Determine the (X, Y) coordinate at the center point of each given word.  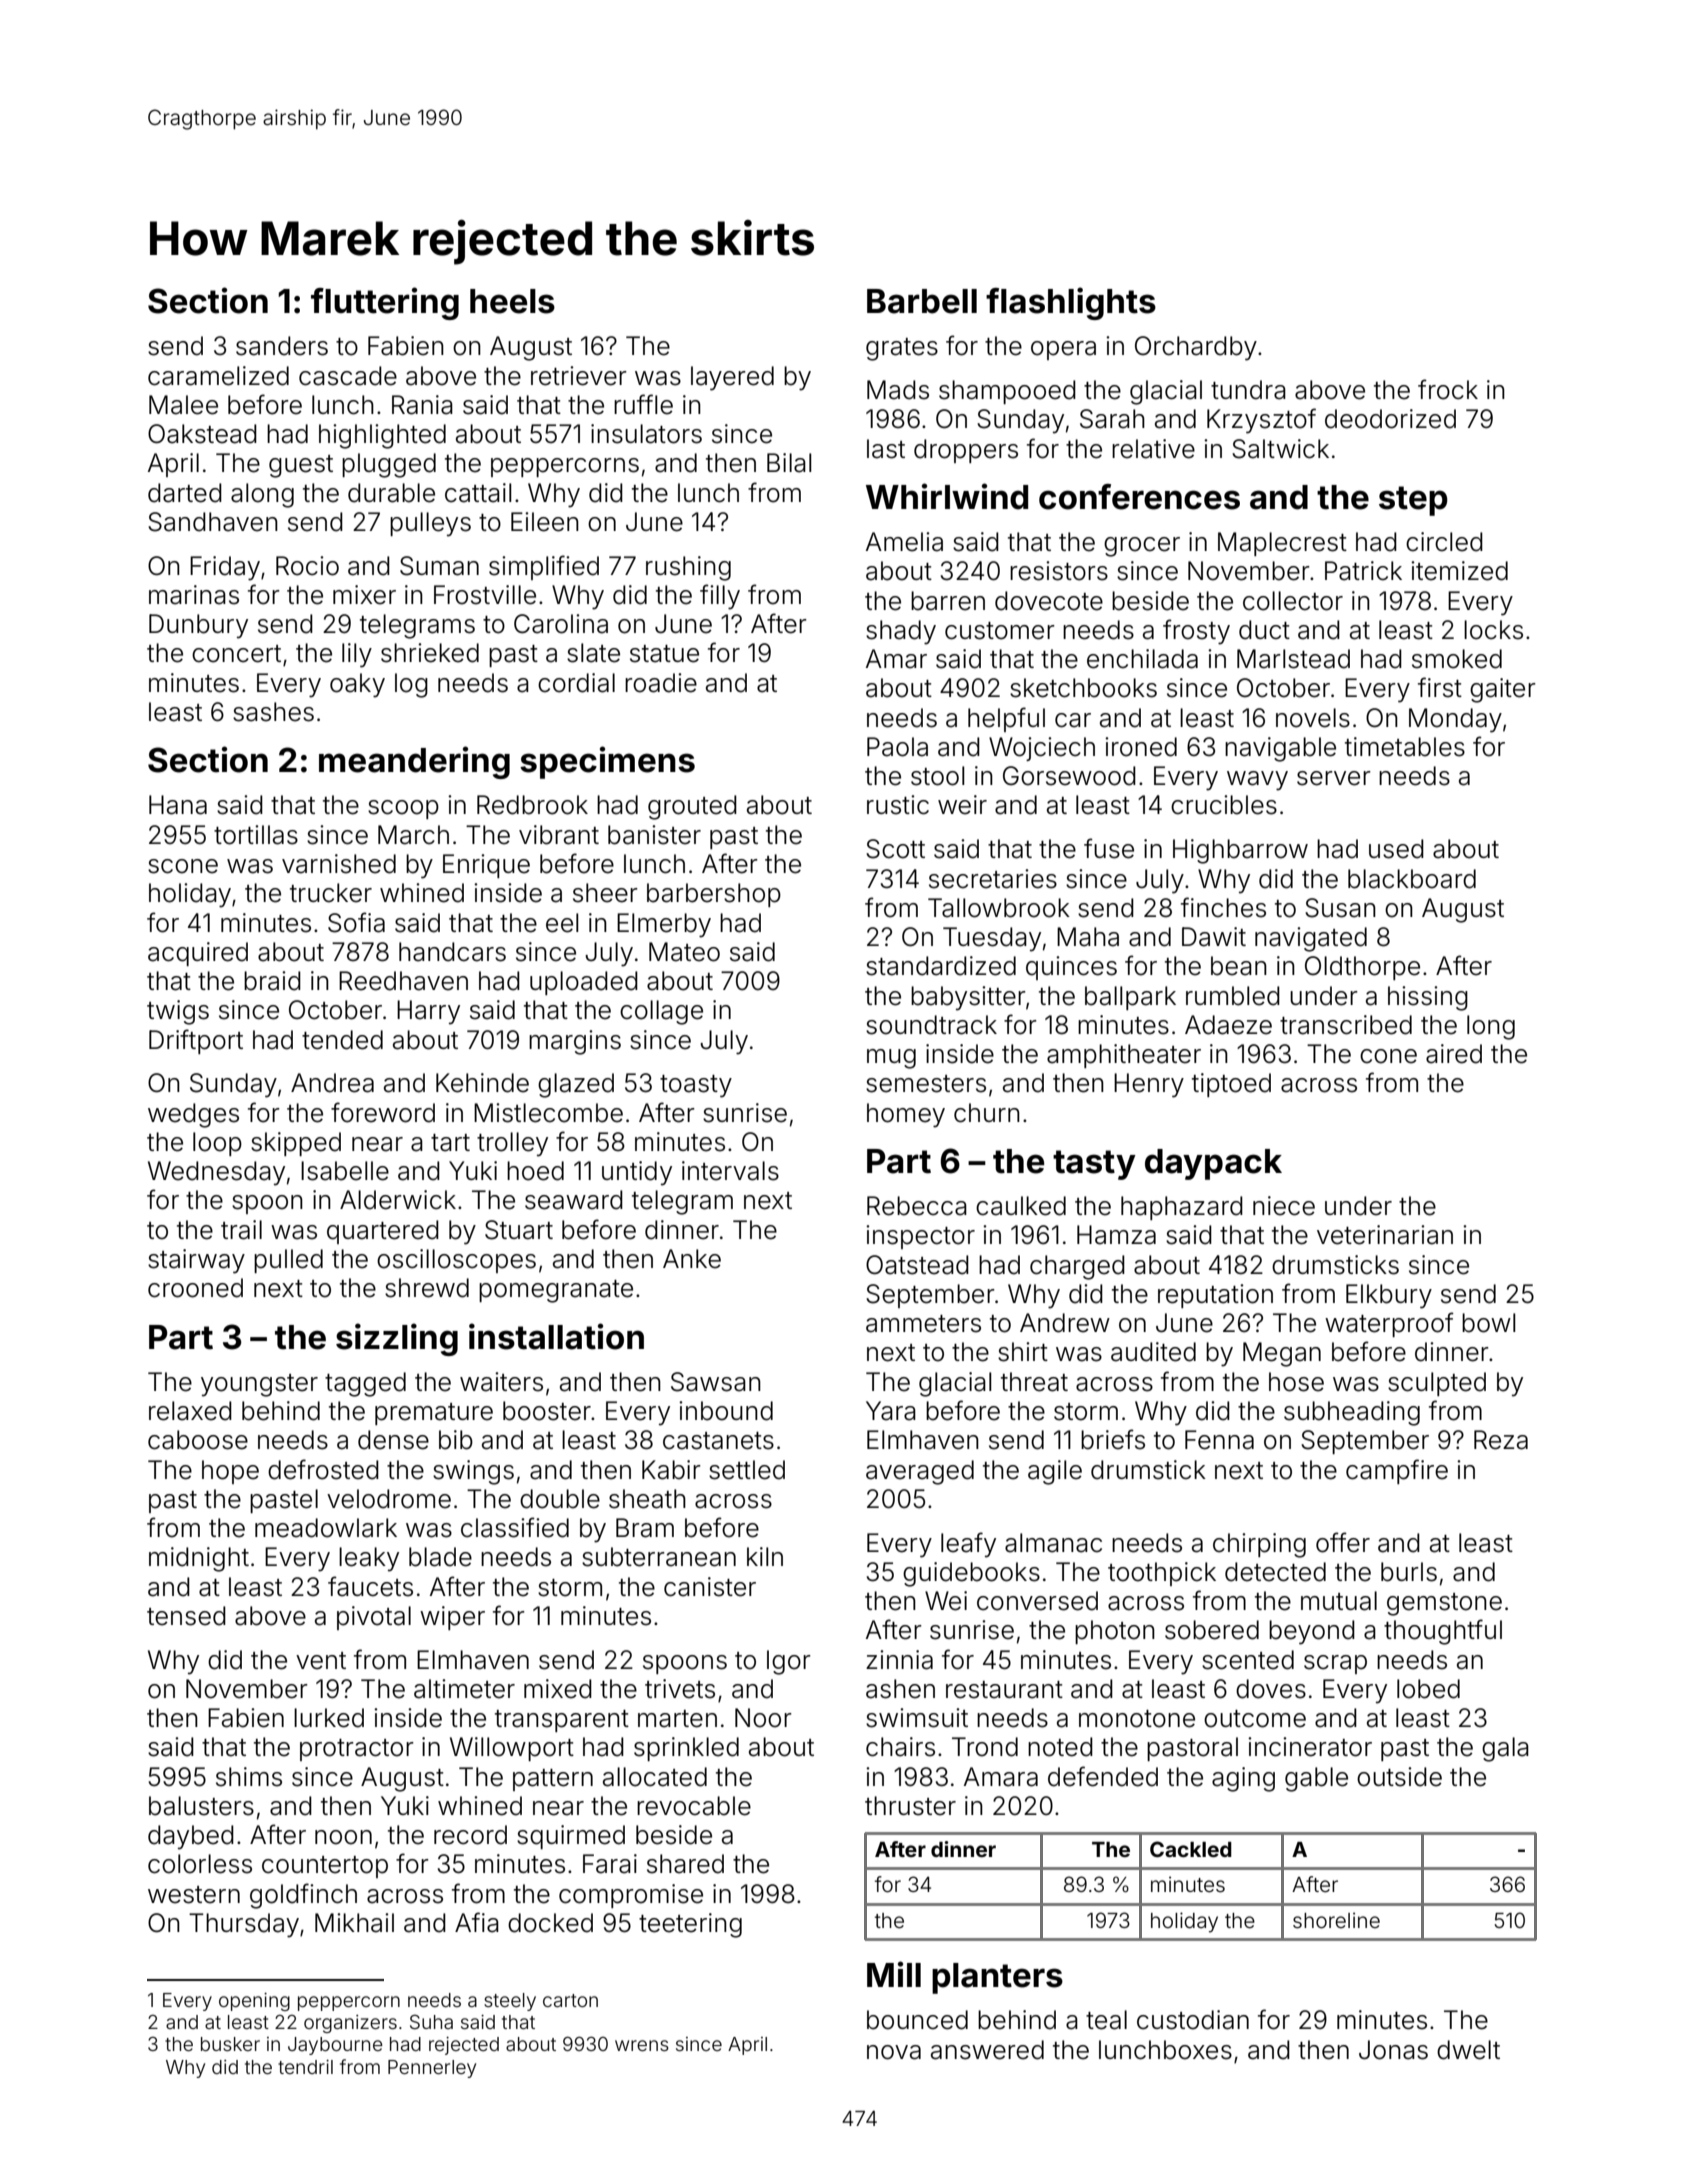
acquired (198, 954)
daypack (1213, 1164)
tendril (305, 2067)
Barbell (922, 301)
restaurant (1004, 1690)
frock (1448, 389)
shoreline (1336, 1920)
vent (321, 1661)
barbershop (714, 895)
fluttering (385, 303)
